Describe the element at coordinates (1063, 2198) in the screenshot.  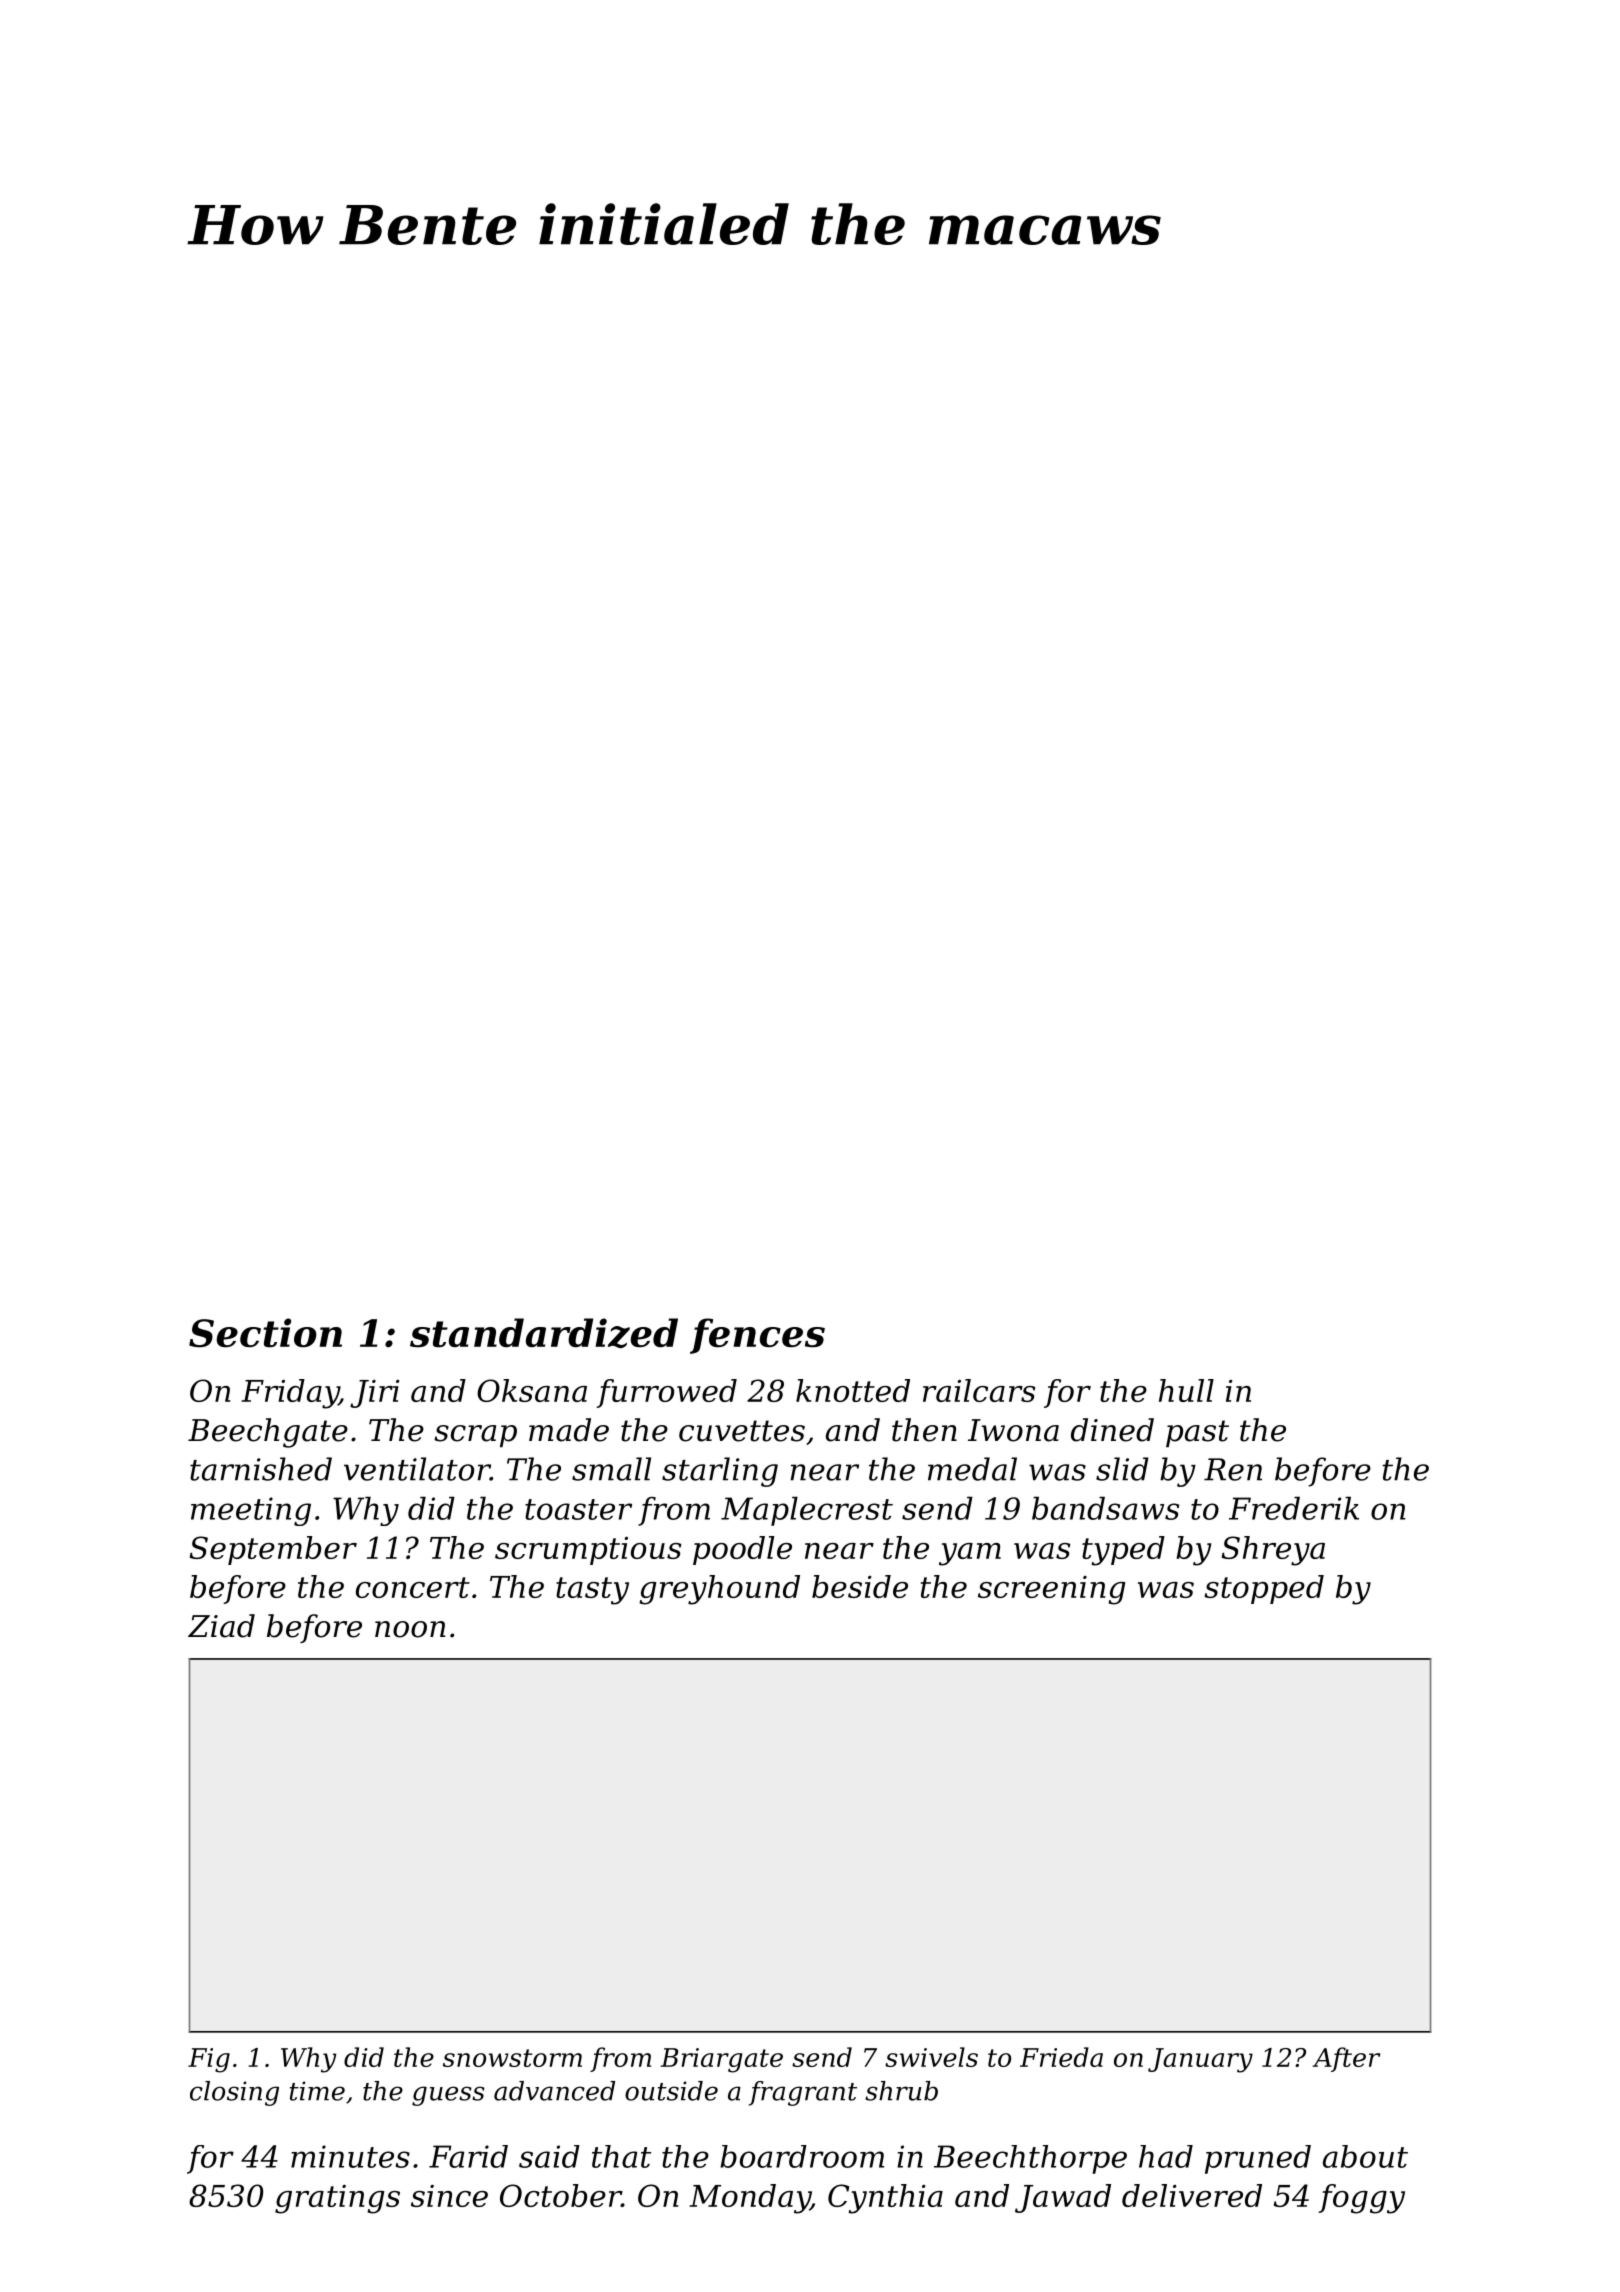
I see `Jawad` at that location.
